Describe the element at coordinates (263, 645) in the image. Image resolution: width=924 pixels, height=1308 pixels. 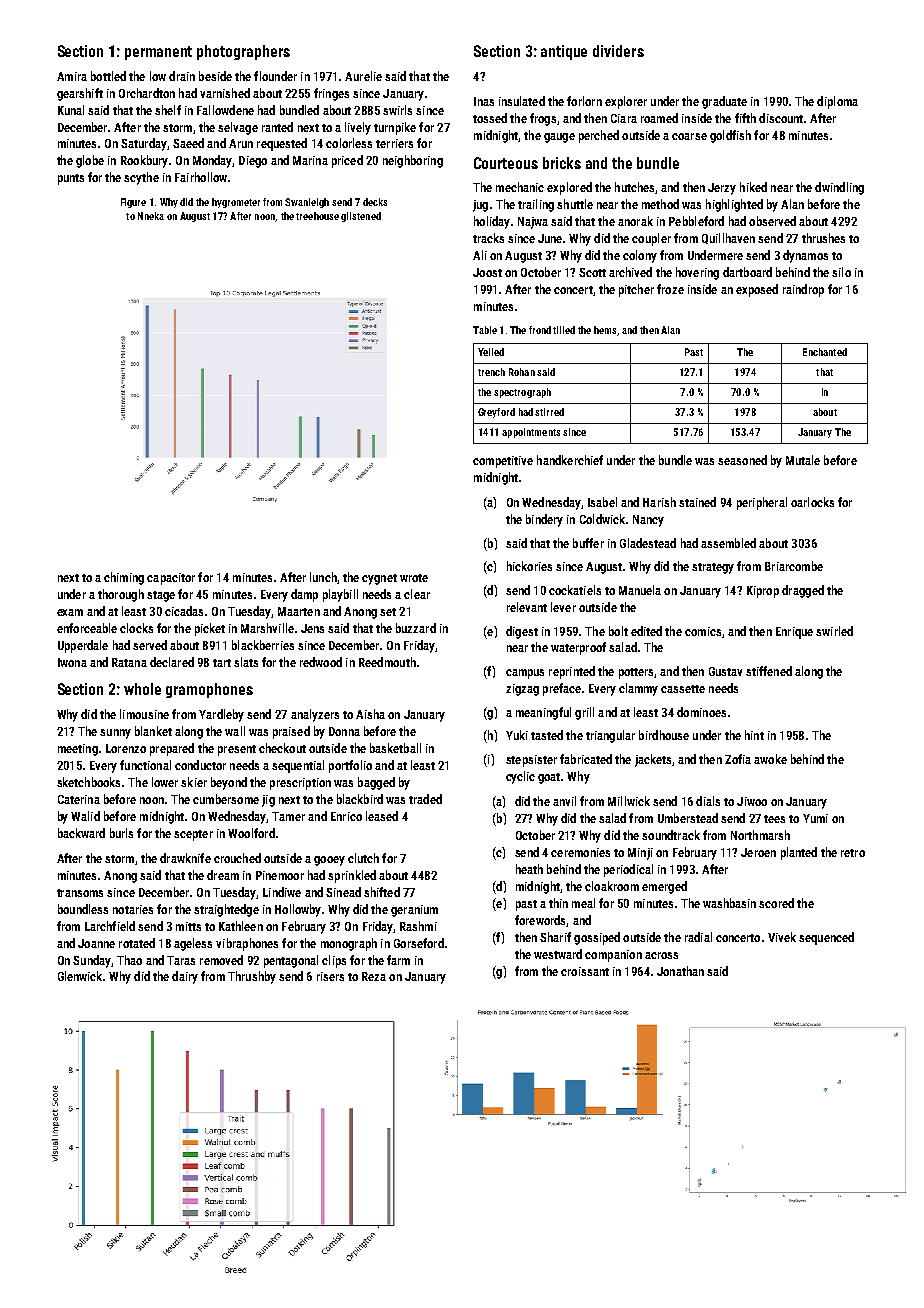
I see `blackberries` at that location.
